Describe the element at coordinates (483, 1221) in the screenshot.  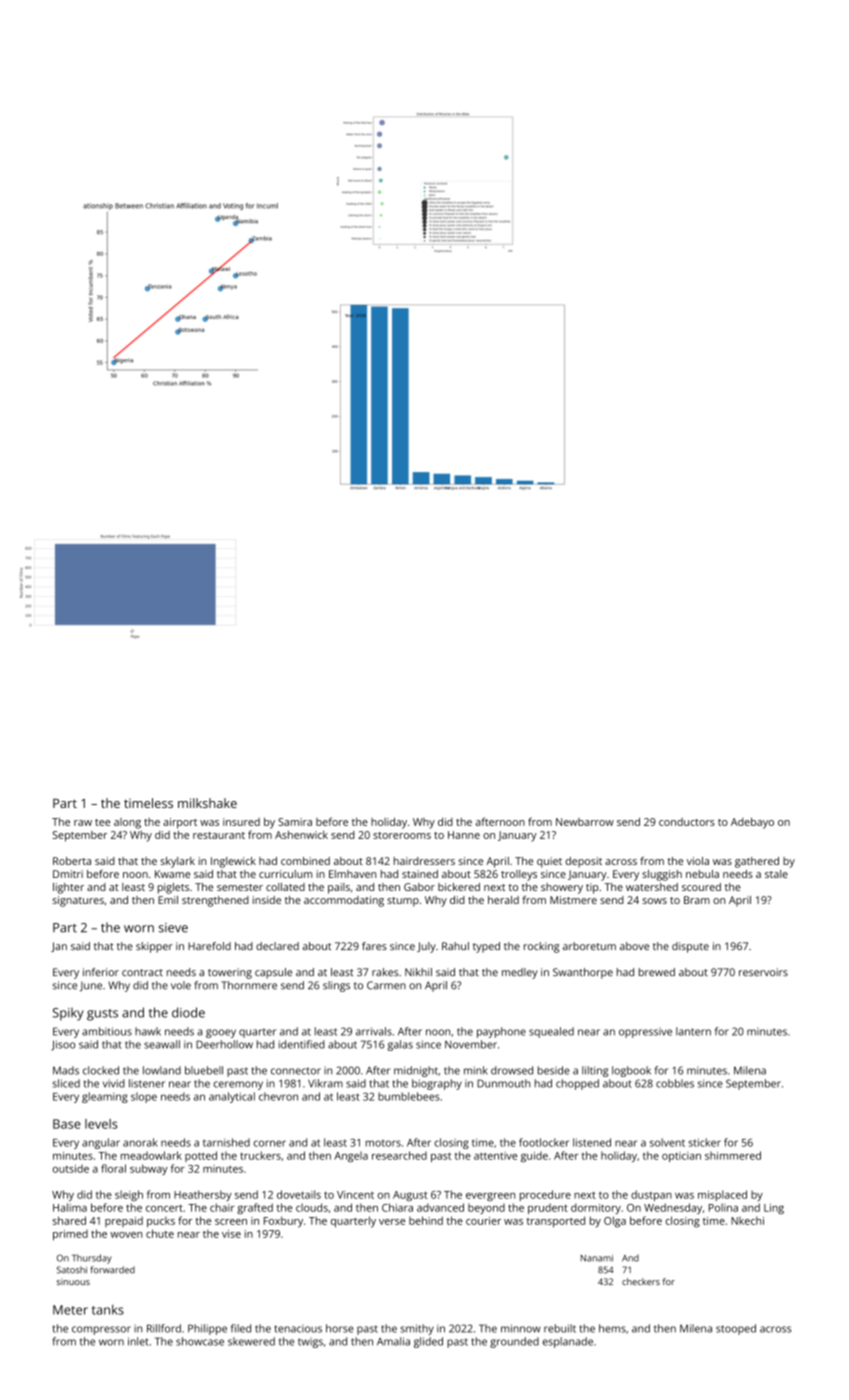
I see `courier` at that location.
